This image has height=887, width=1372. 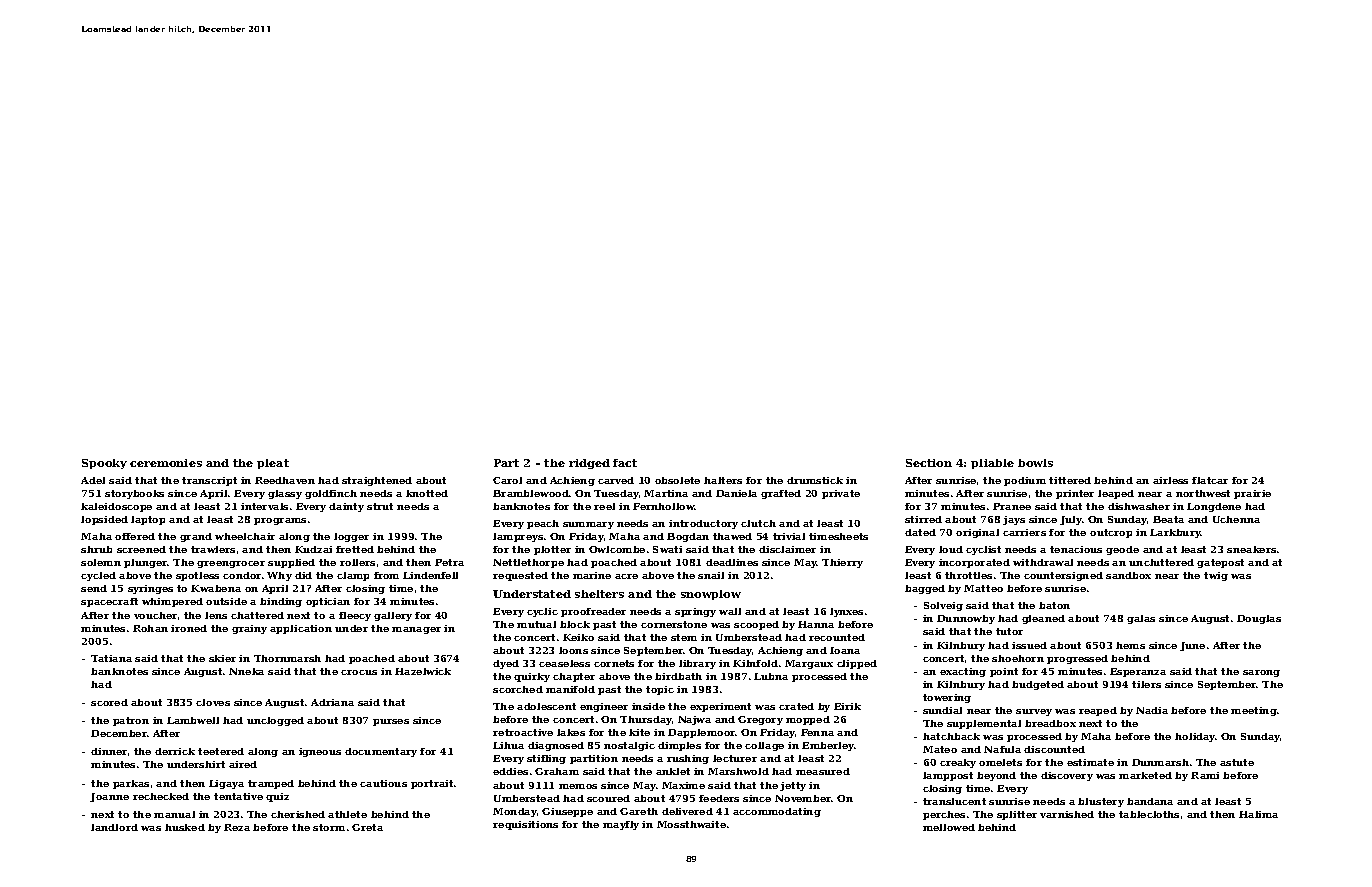 I want to click on Spooky, so click(x=104, y=464).
